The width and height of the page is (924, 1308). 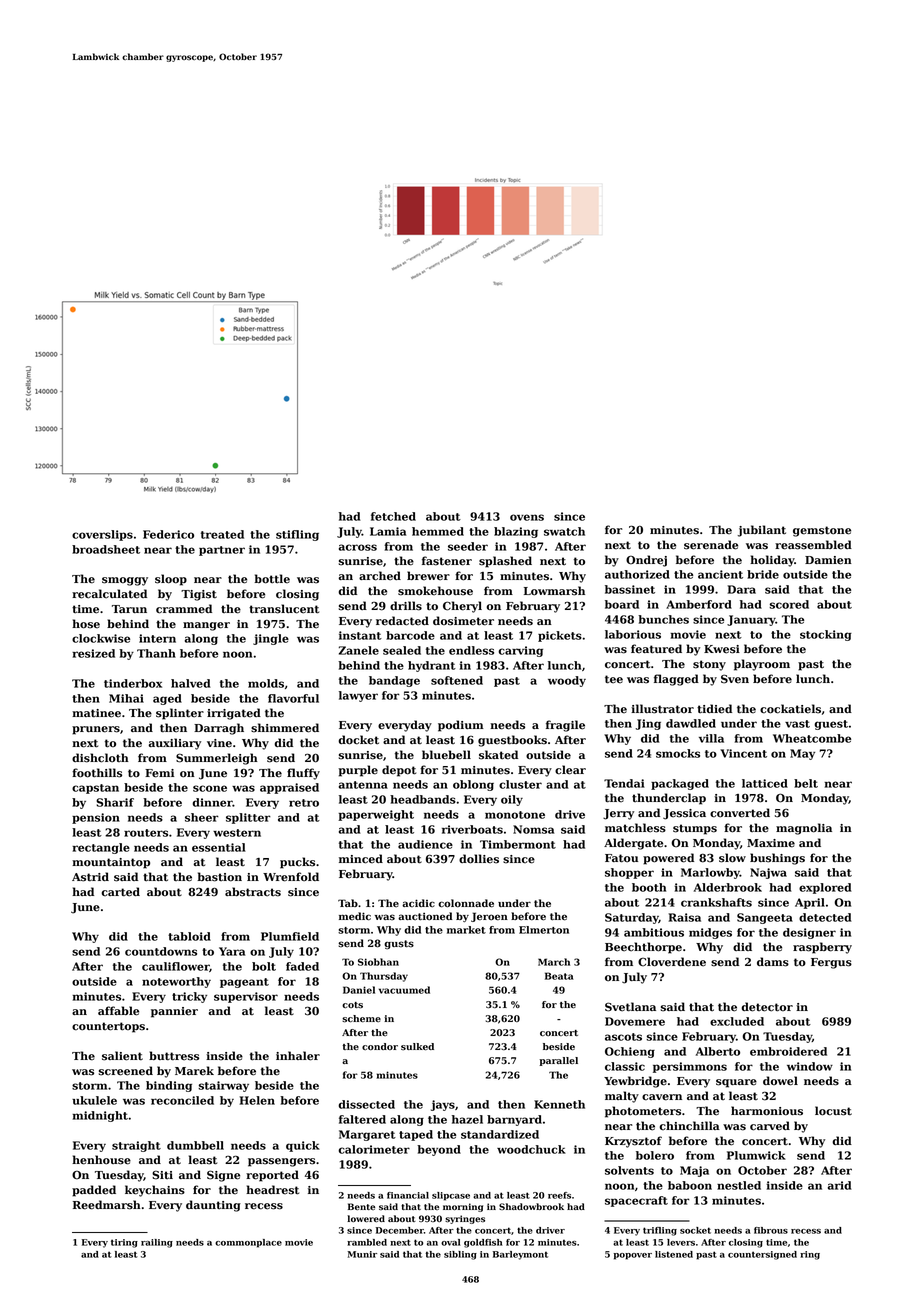 What do you see at coordinates (157, 1243) in the page?
I see `railing` at bounding box center [157, 1243].
